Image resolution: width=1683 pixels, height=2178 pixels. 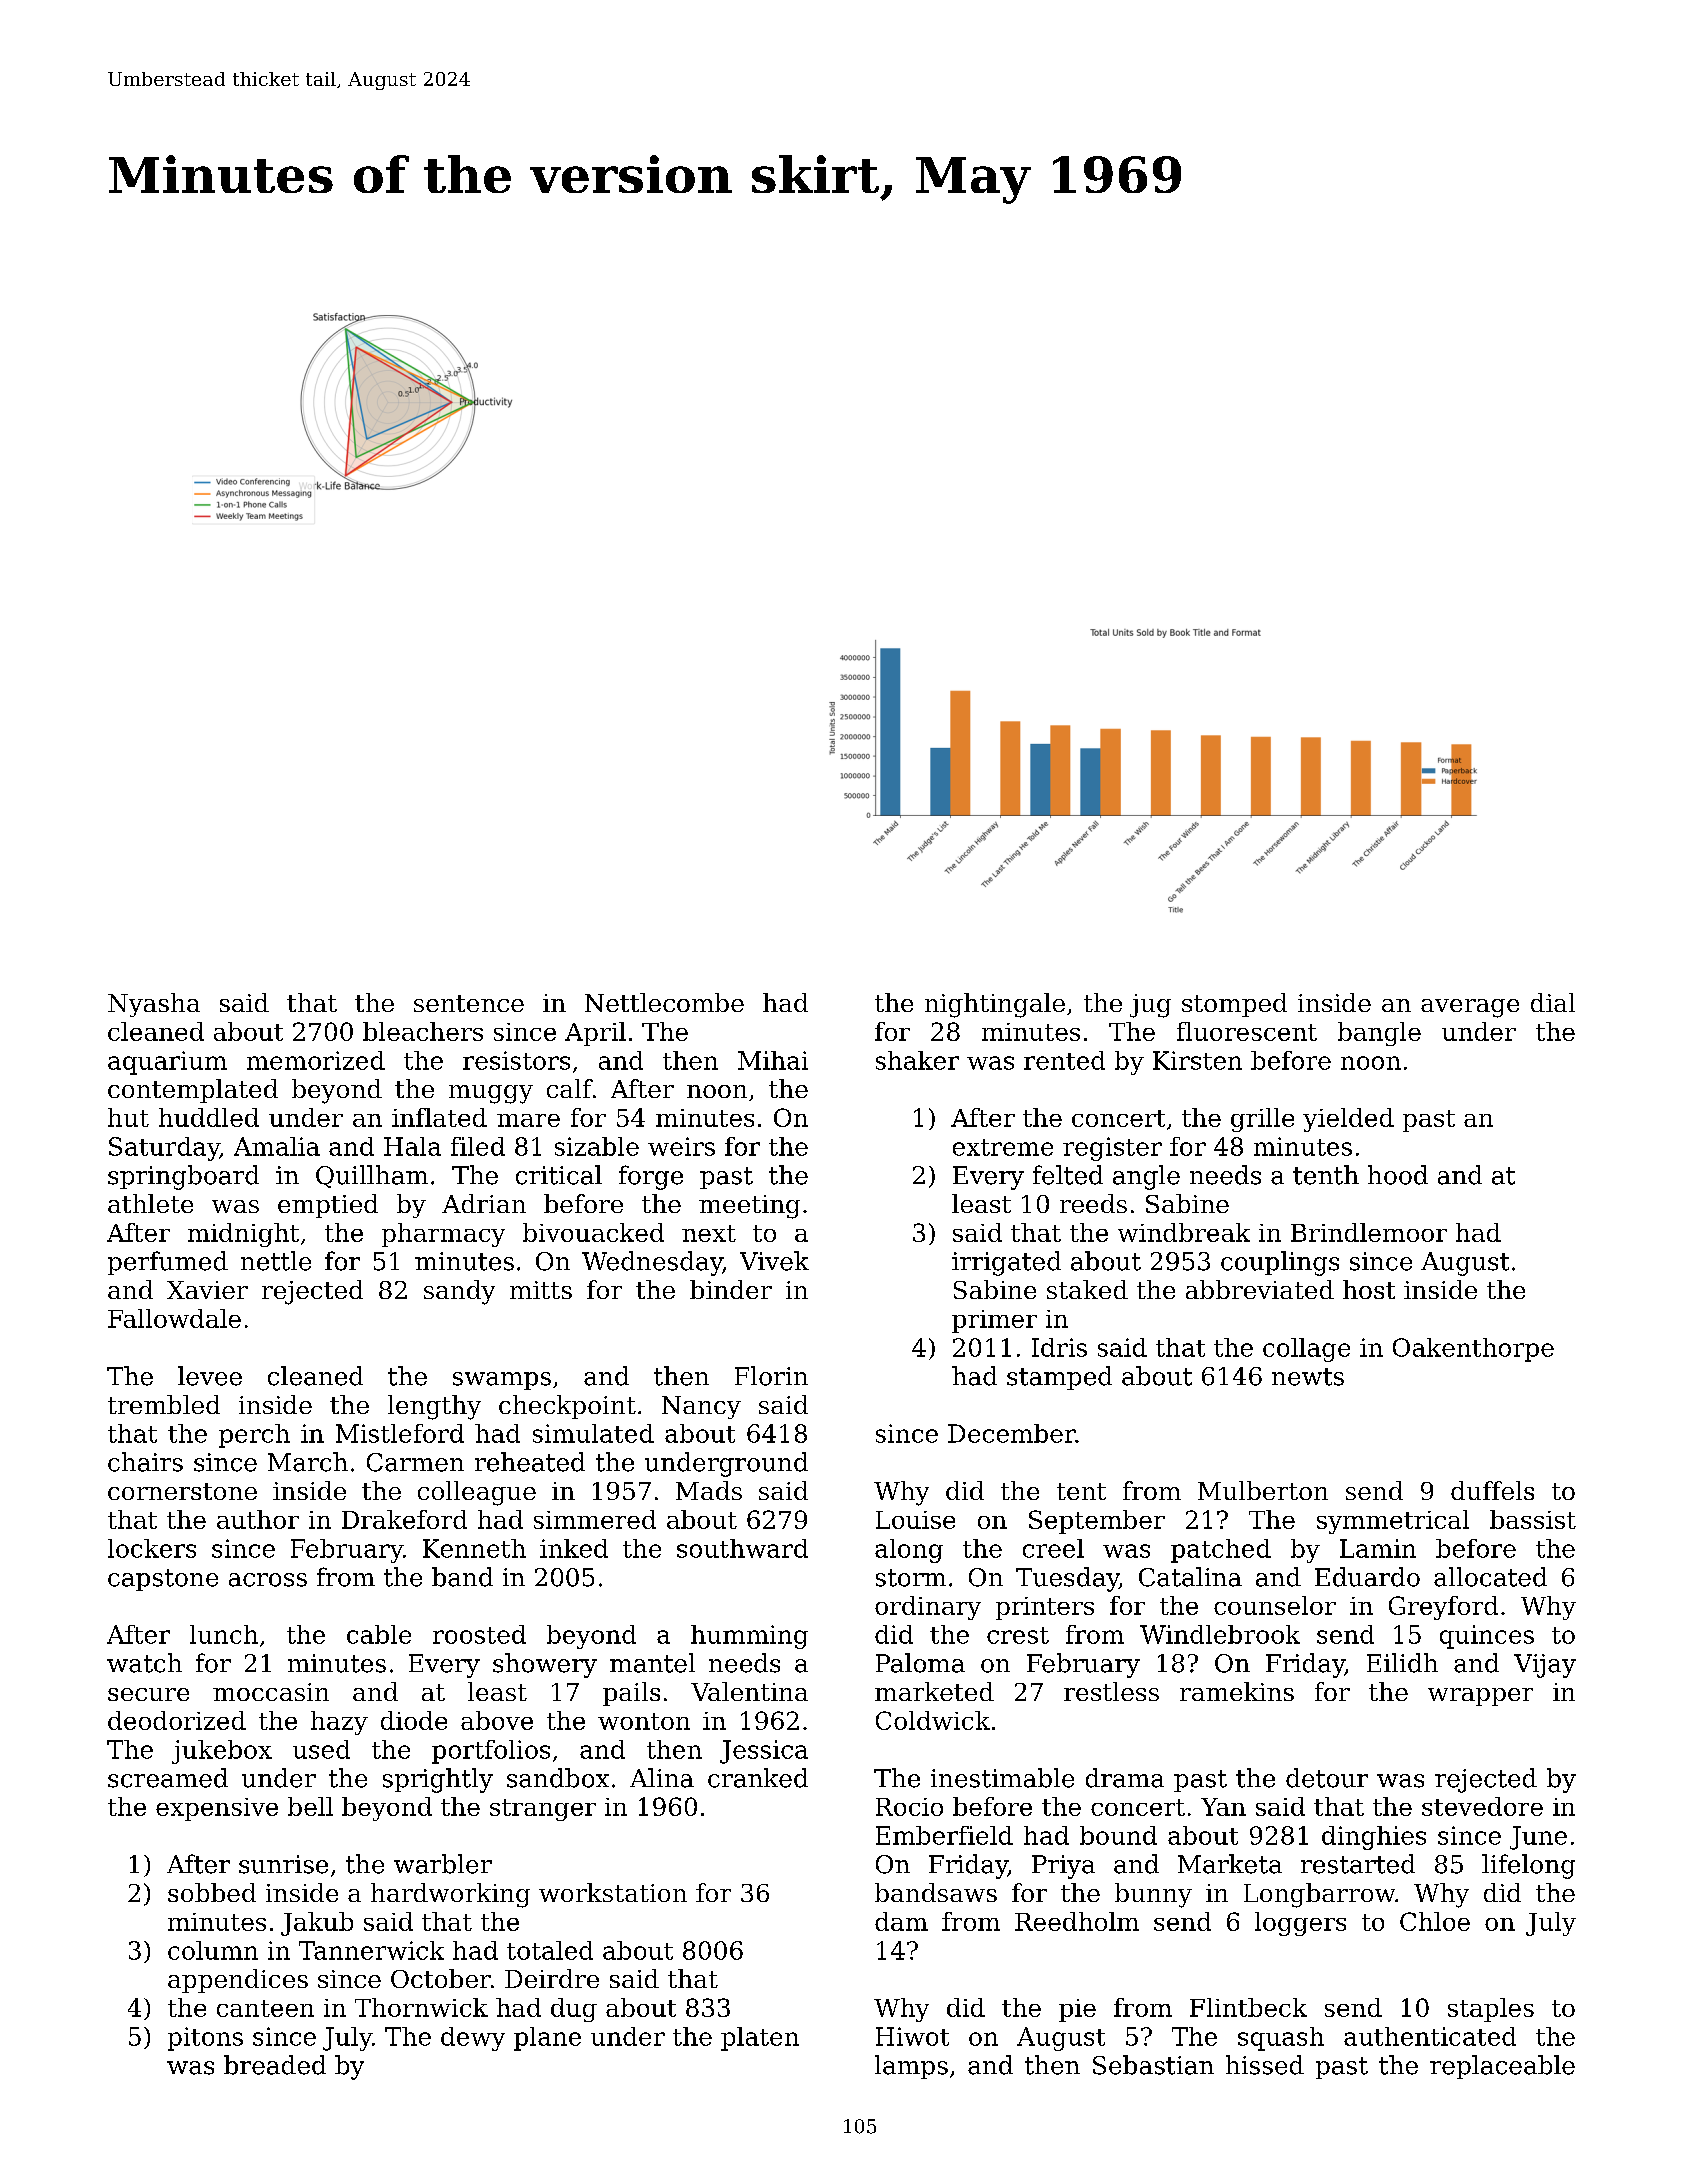 I want to click on plane, so click(x=547, y=2039).
